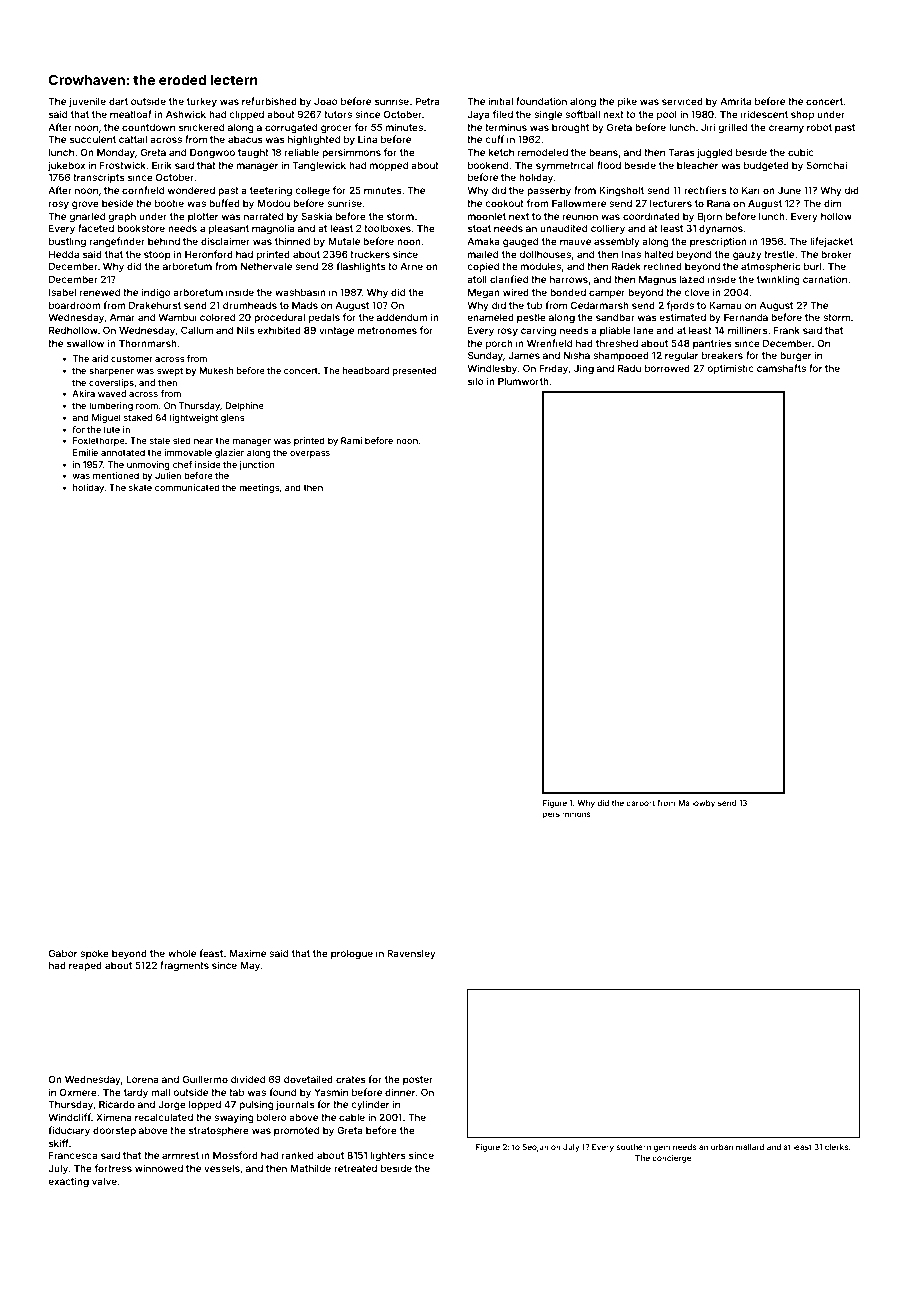 The image size is (908, 1316). Describe the element at coordinates (781, 368) in the screenshot. I see `camshafts` at that location.
